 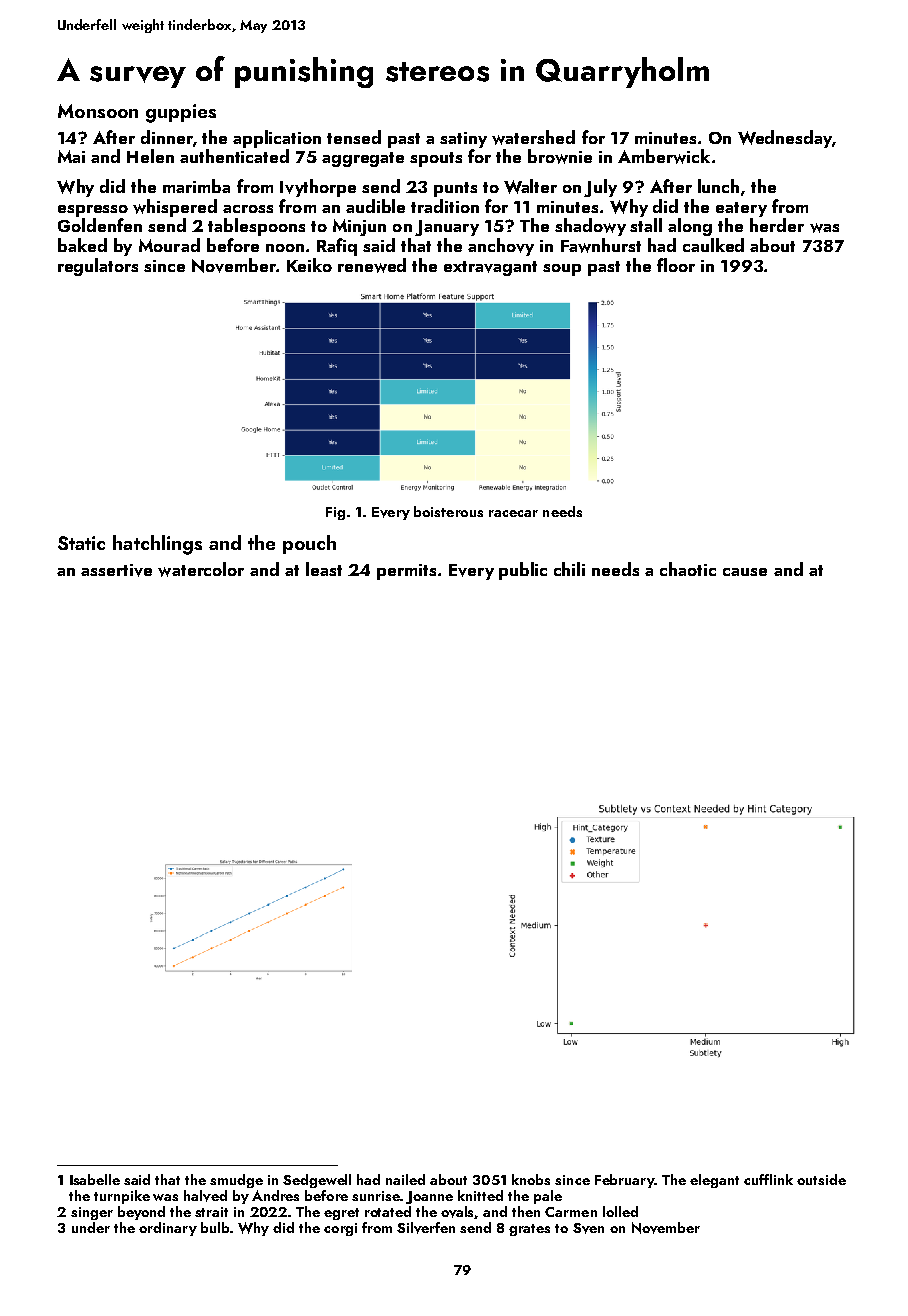 I want to click on smudge, so click(x=236, y=1181).
